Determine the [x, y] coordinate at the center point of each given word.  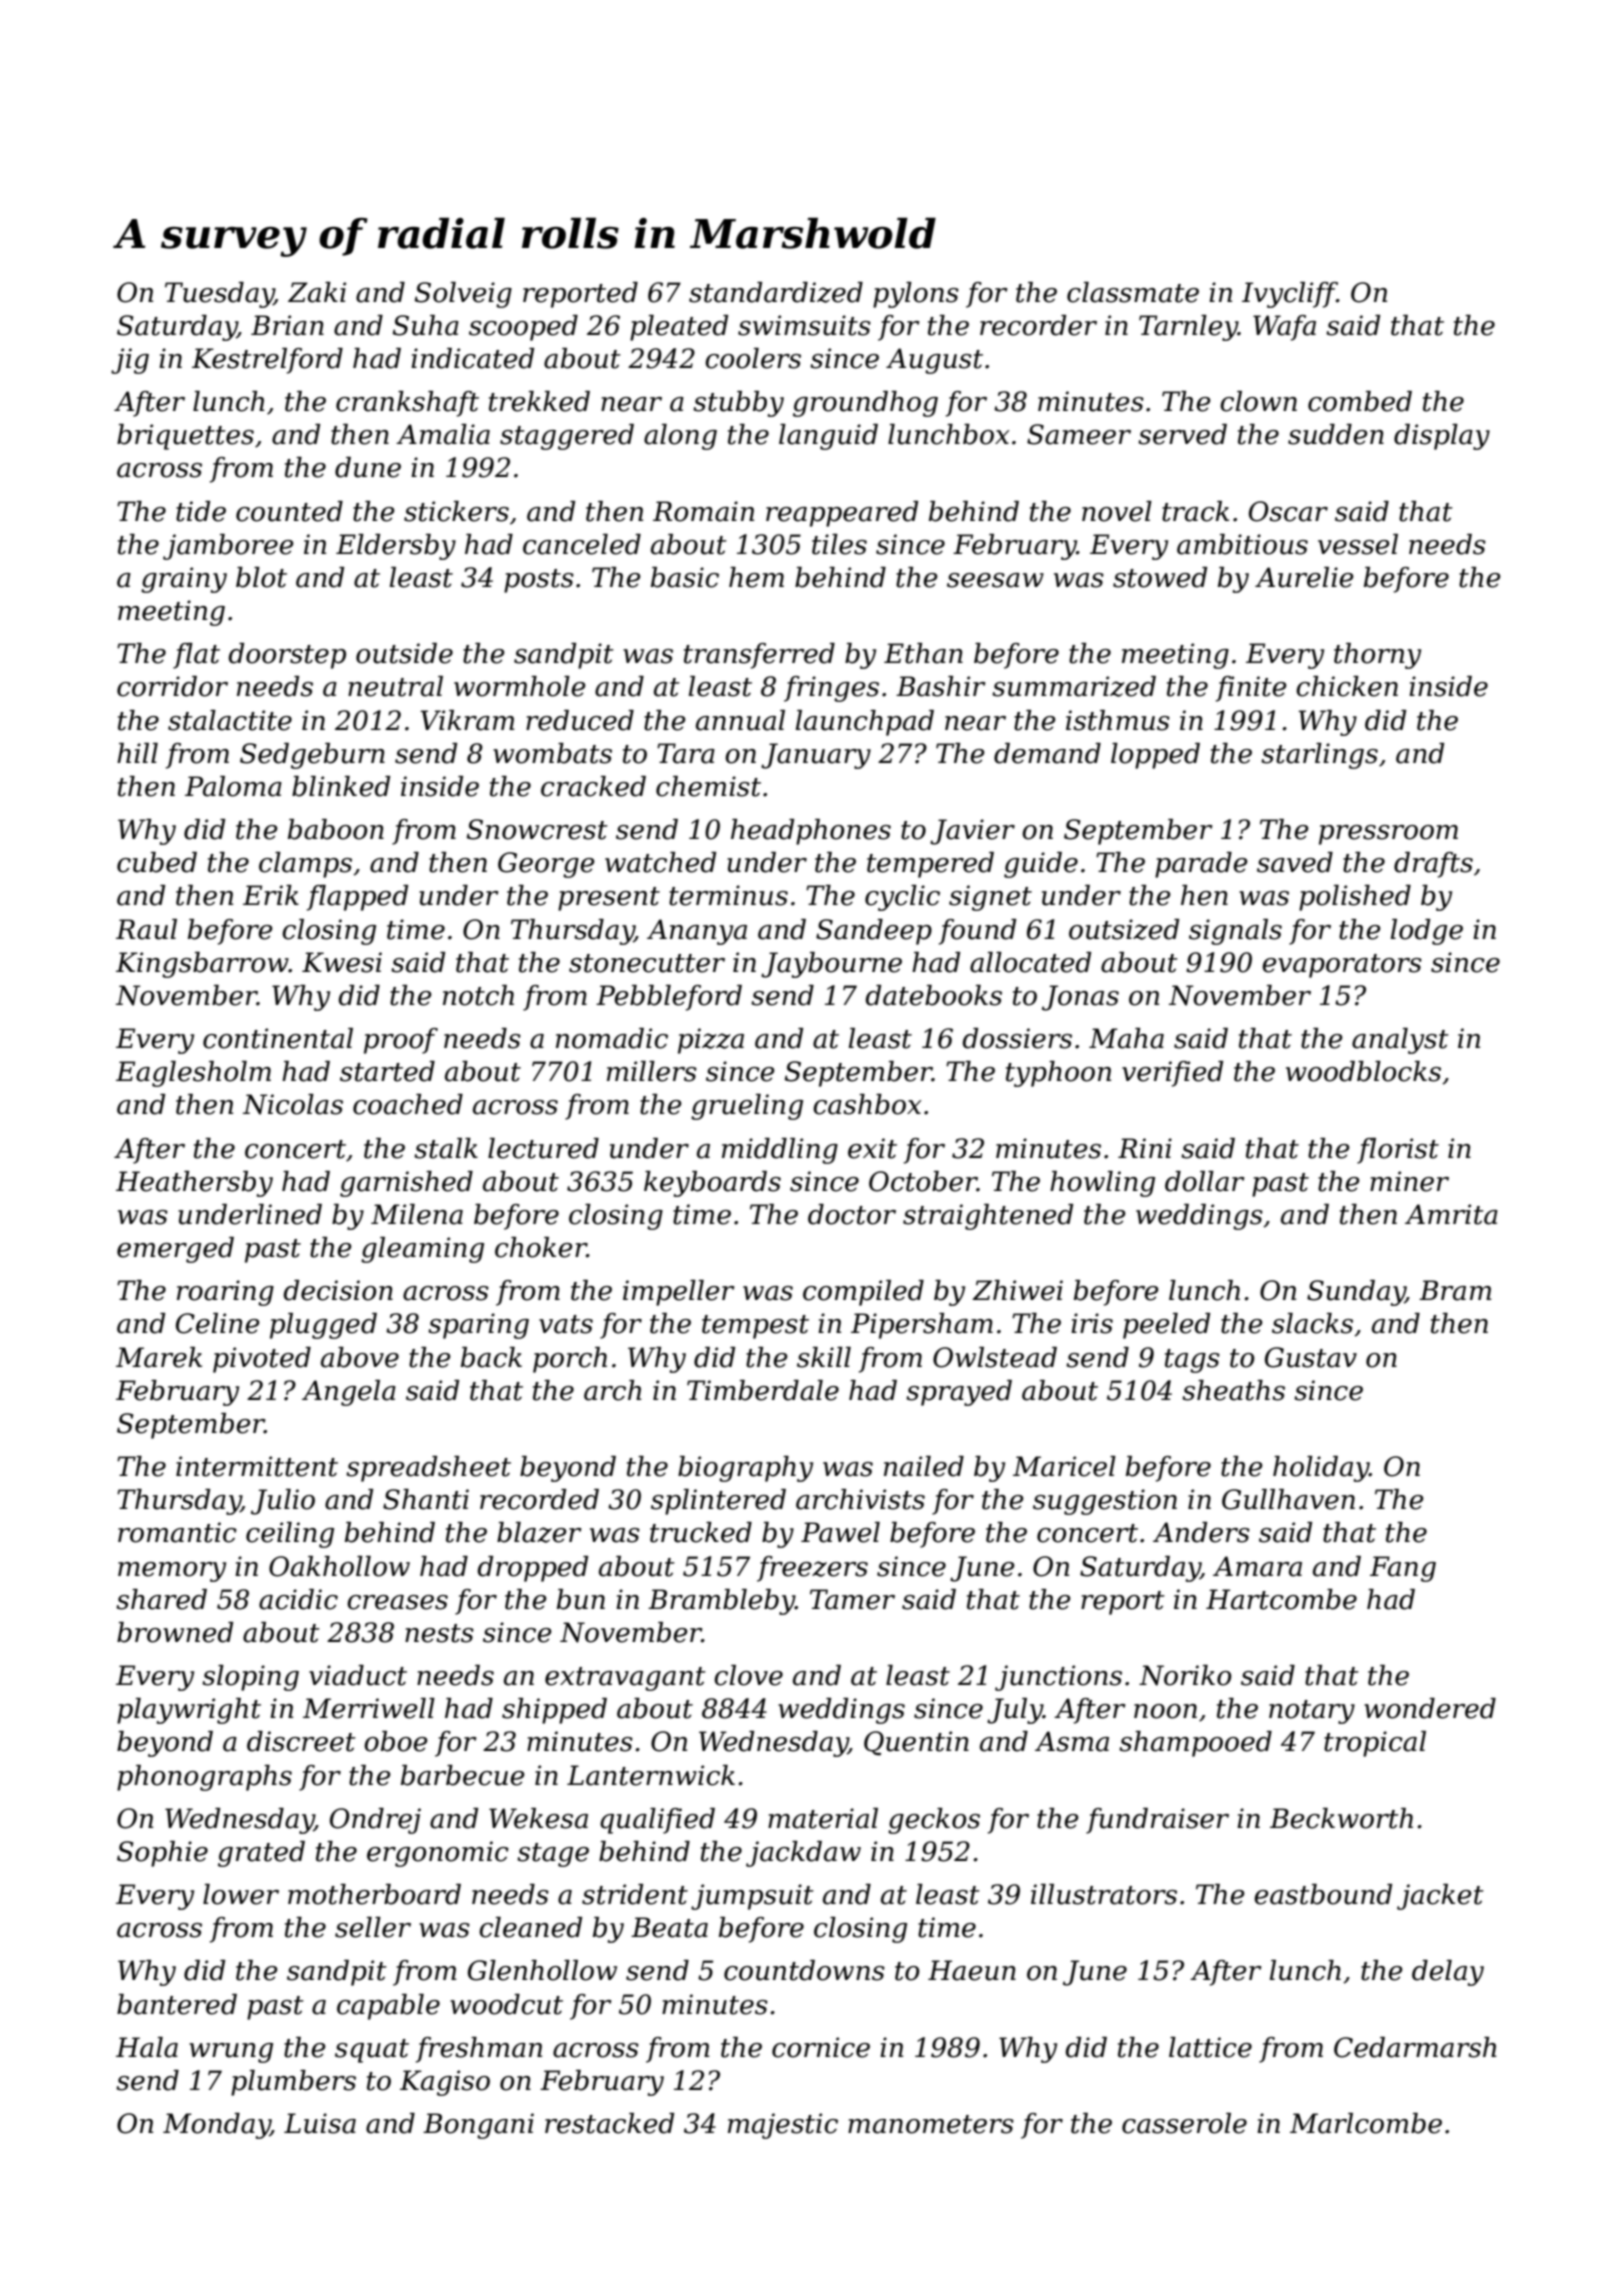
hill [137, 753]
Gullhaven [1288, 1499]
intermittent [257, 1466]
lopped [1155, 756]
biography [745, 1469]
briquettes [185, 437]
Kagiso [445, 2083]
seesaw [995, 580]
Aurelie [1304, 577]
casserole [1184, 2123]
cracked [593, 786]
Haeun [972, 1970]
